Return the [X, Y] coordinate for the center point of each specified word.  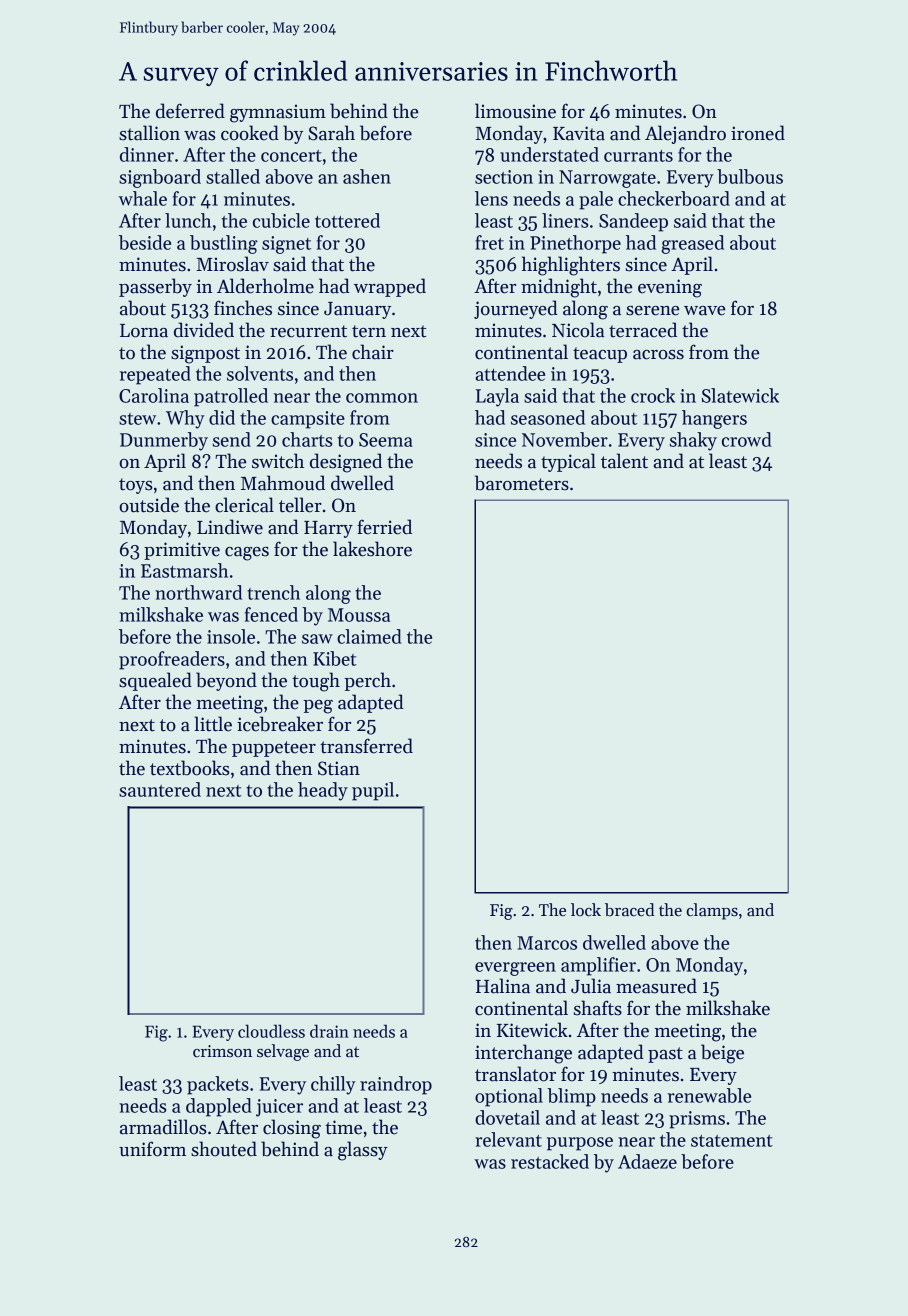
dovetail [507, 1117]
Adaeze [647, 1161]
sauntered [160, 789]
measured [656, 986]
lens [491, 198]
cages [247, 554]
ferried [384, 527]
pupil [373, 791]
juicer [279, 1108]
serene [652, 311]
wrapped [390, 287]
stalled [233, 176]
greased [692, 244]
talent [624, 461]
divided [204, 330]
